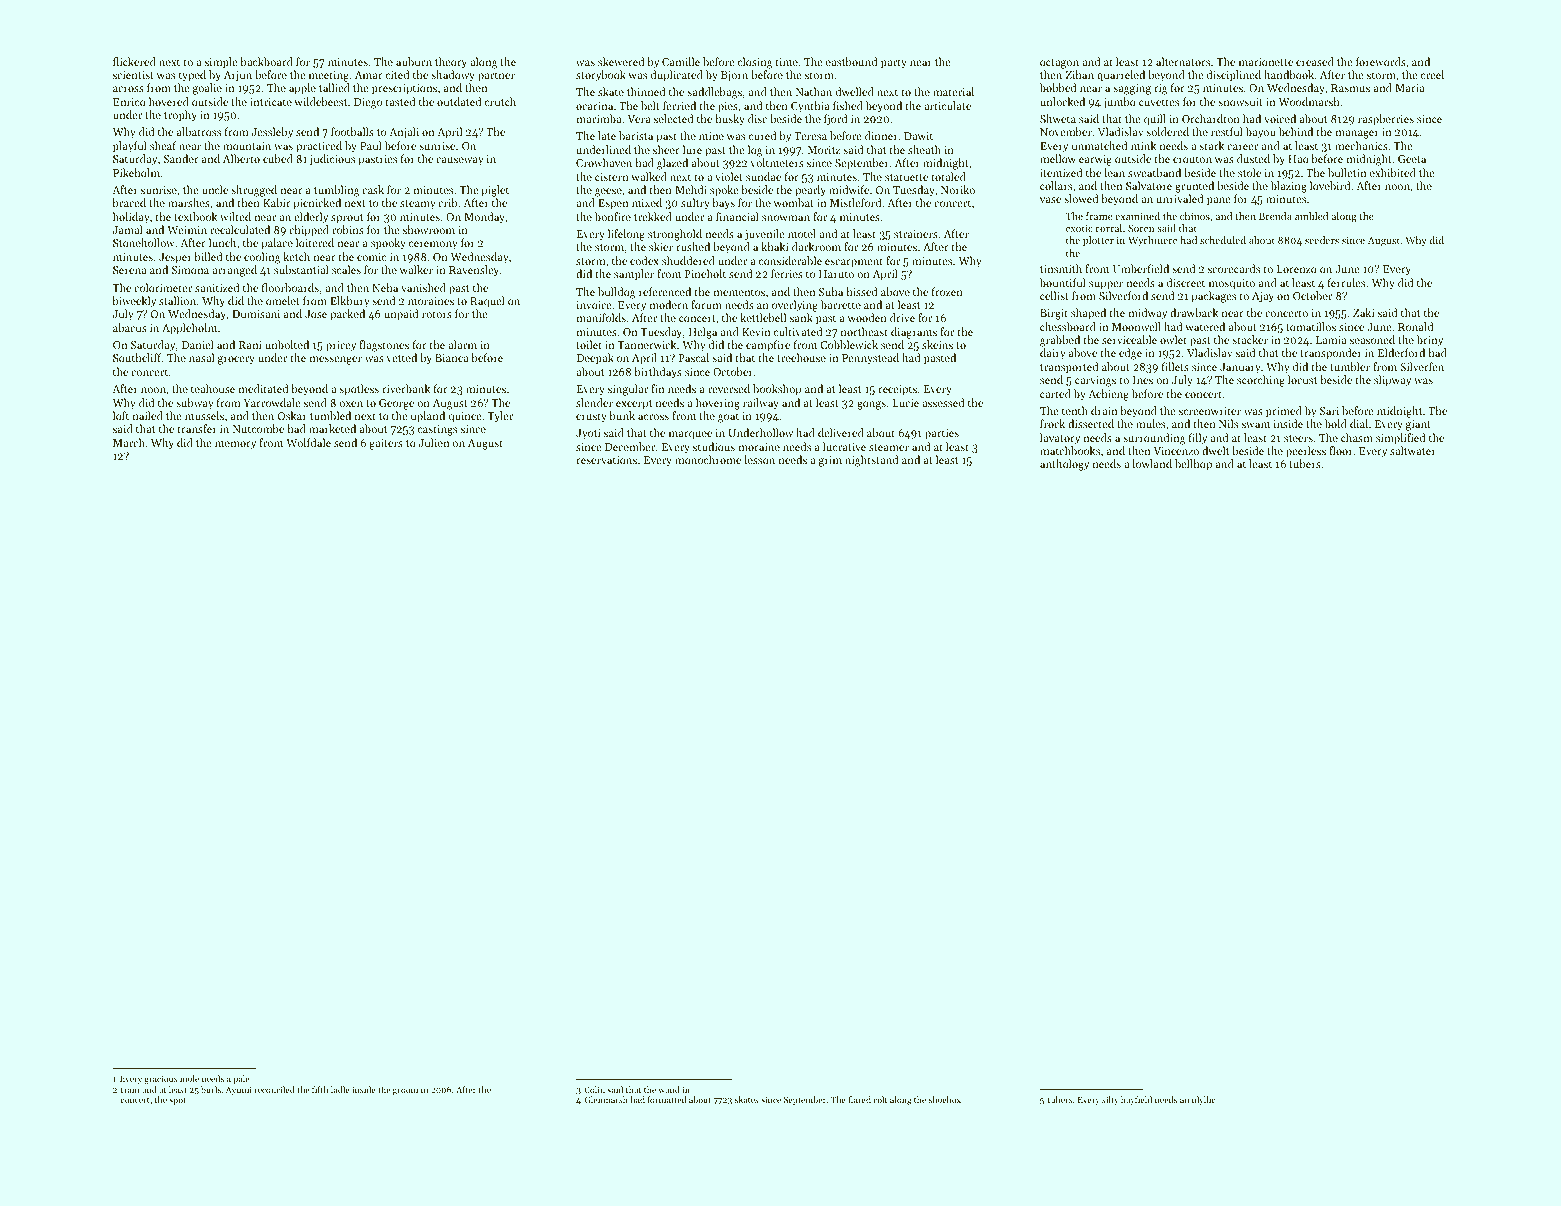 Image resolution: width=1561 pixels, height=1206 pixels. I want to click on anthology, so click(1064, 465).
